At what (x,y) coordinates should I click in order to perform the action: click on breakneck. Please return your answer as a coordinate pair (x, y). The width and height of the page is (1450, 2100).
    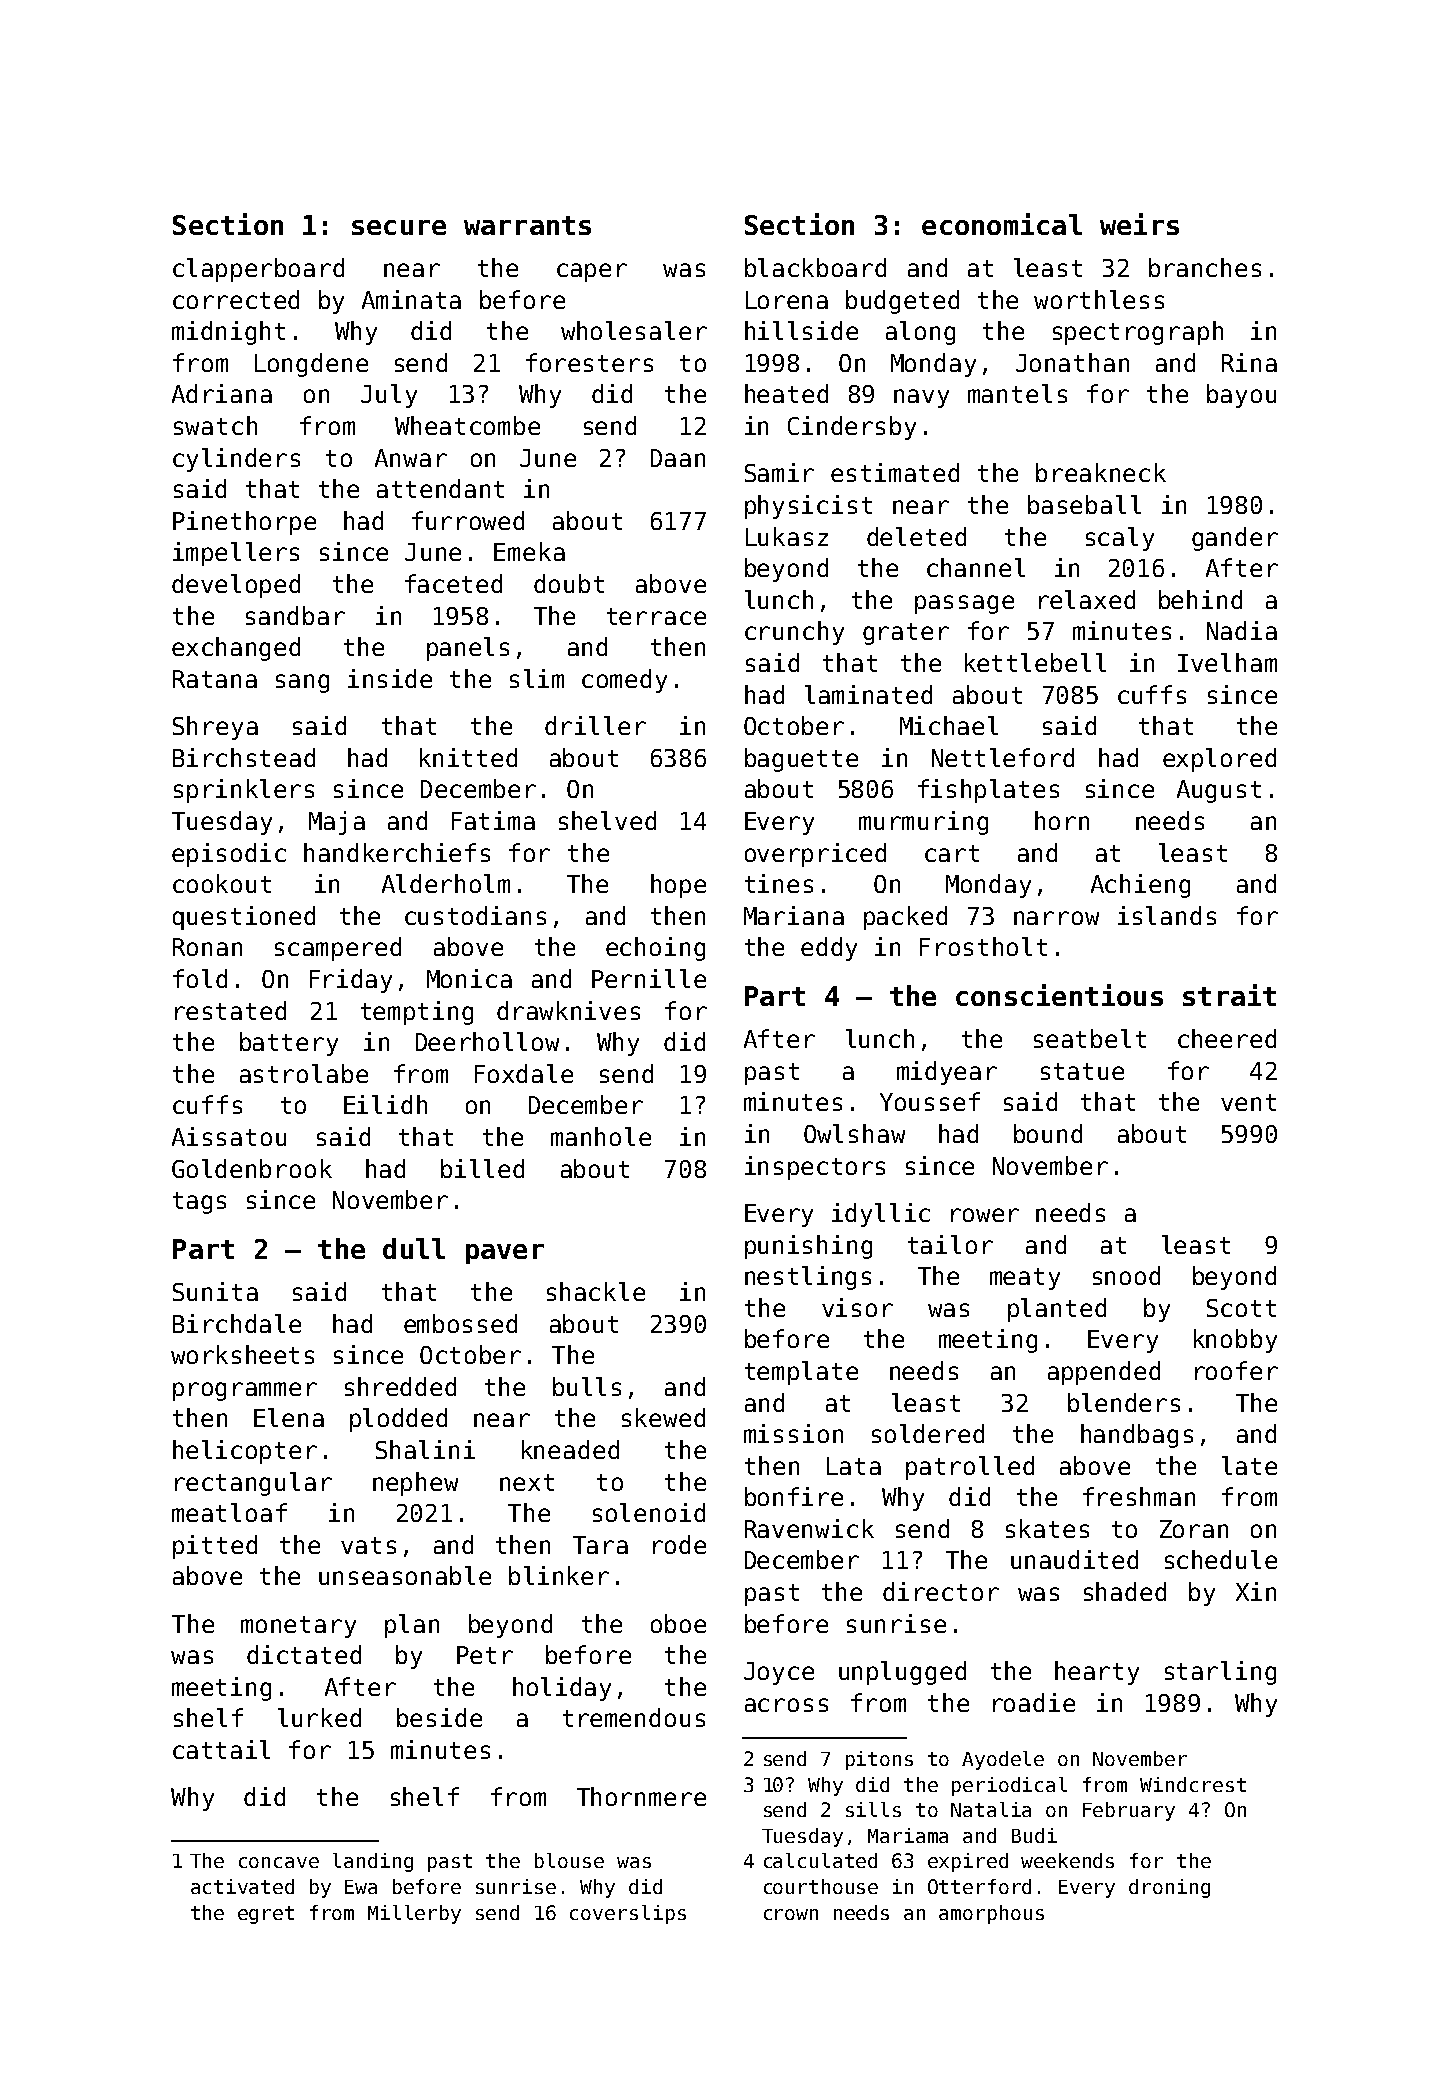
    Looking at the image, I should click on (1101, 472).
